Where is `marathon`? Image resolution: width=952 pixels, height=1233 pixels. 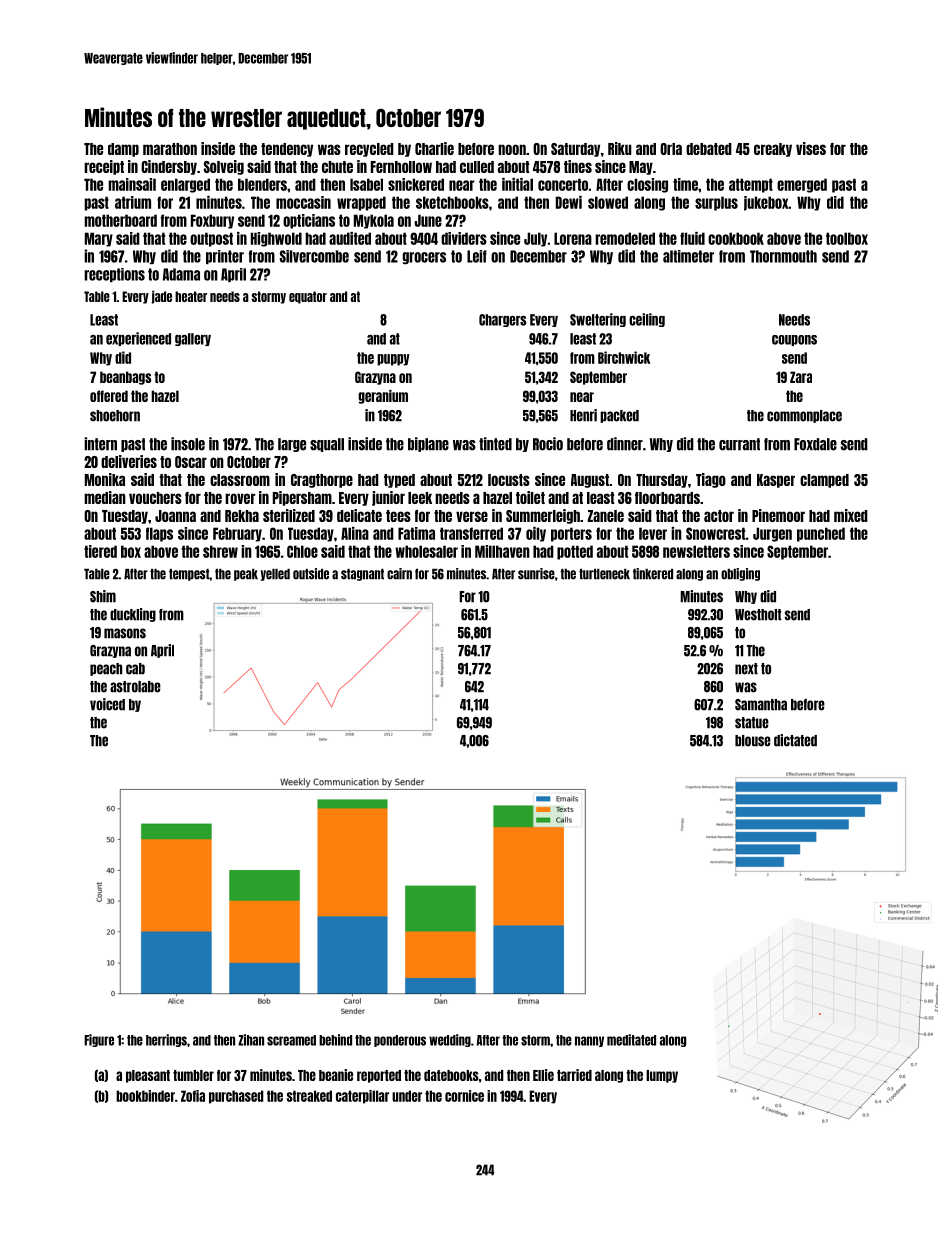 marathon is located at coordinates (170, 149).
